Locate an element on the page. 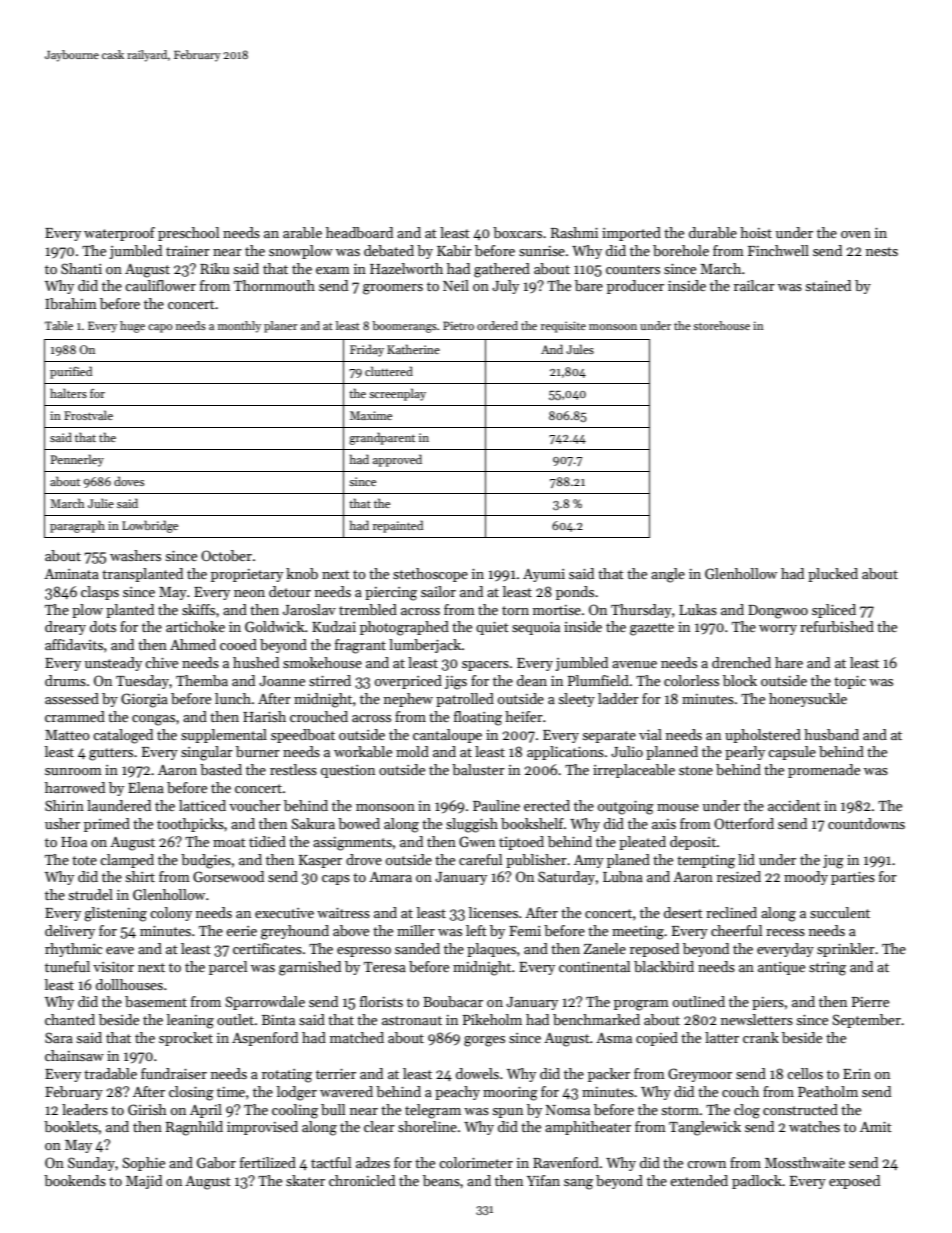  durable is located at coordinates (713, 232).
